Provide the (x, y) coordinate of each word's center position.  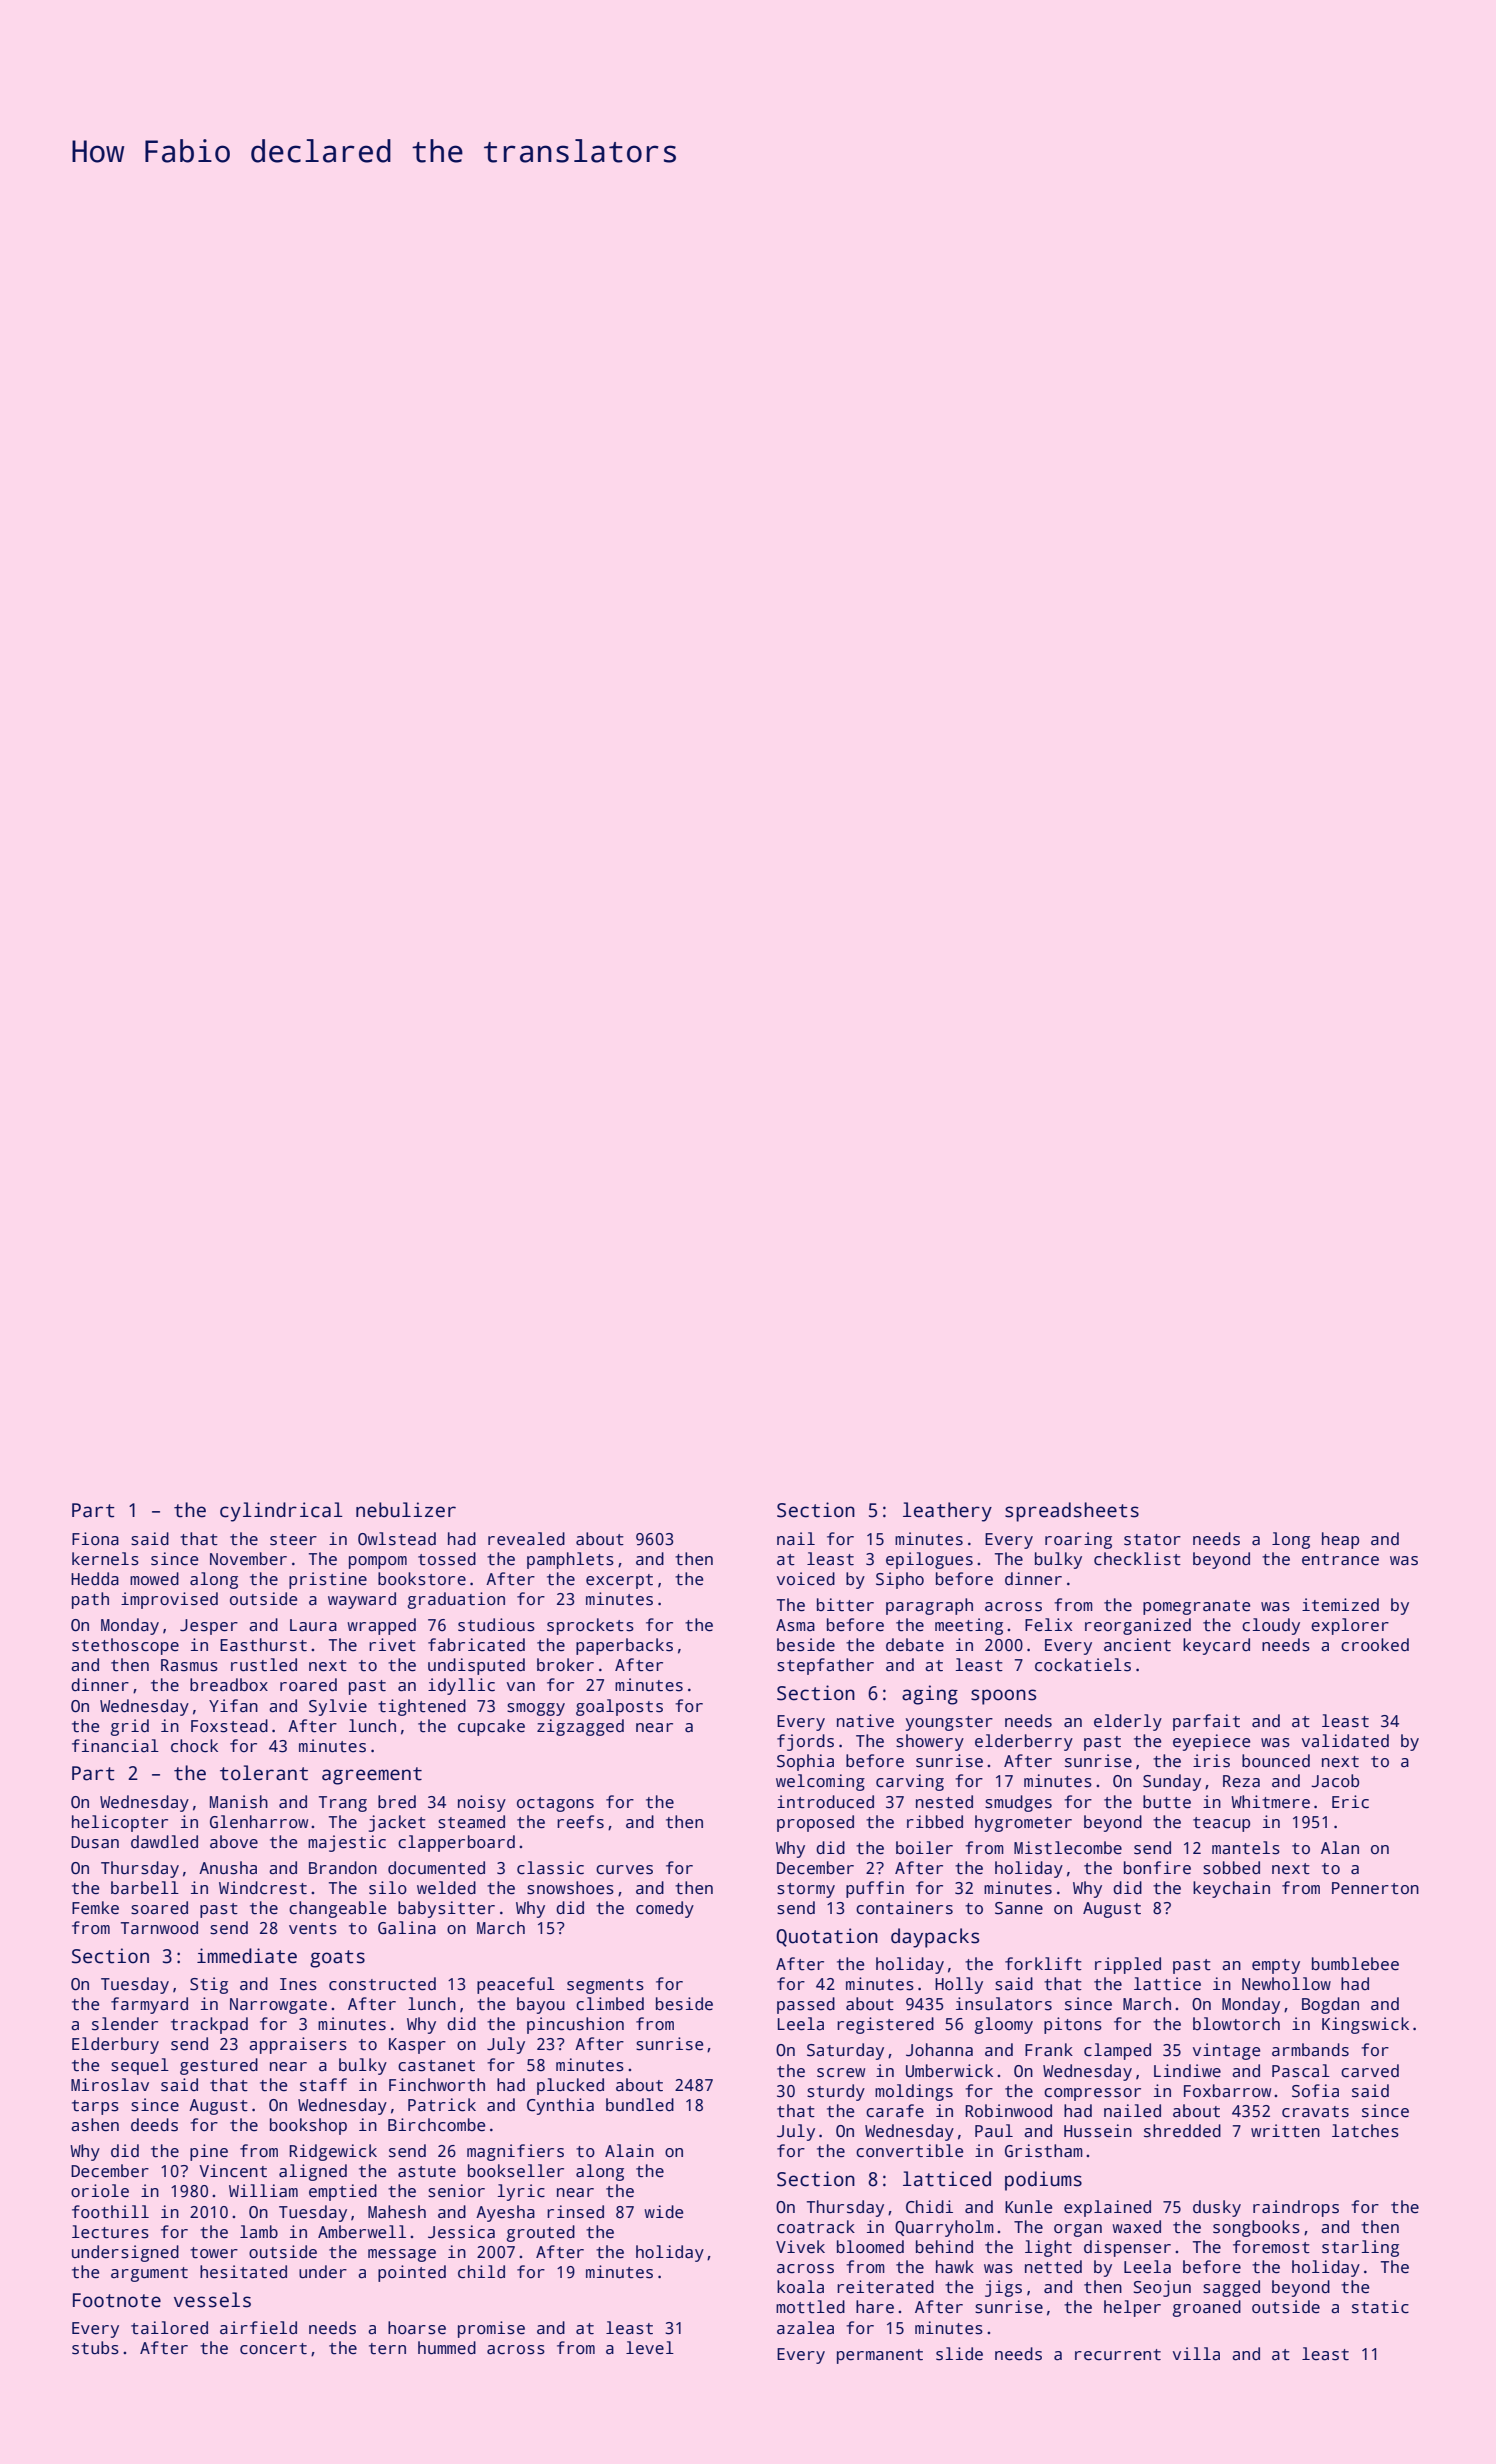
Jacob (1335, 1781)
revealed (526, 1539)
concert (273, 2349)
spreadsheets (1072, 1512)
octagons (555, 1804)
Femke (95, 1908)
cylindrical (281, 1512)
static (1380, 2307)
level (650, 2348)
